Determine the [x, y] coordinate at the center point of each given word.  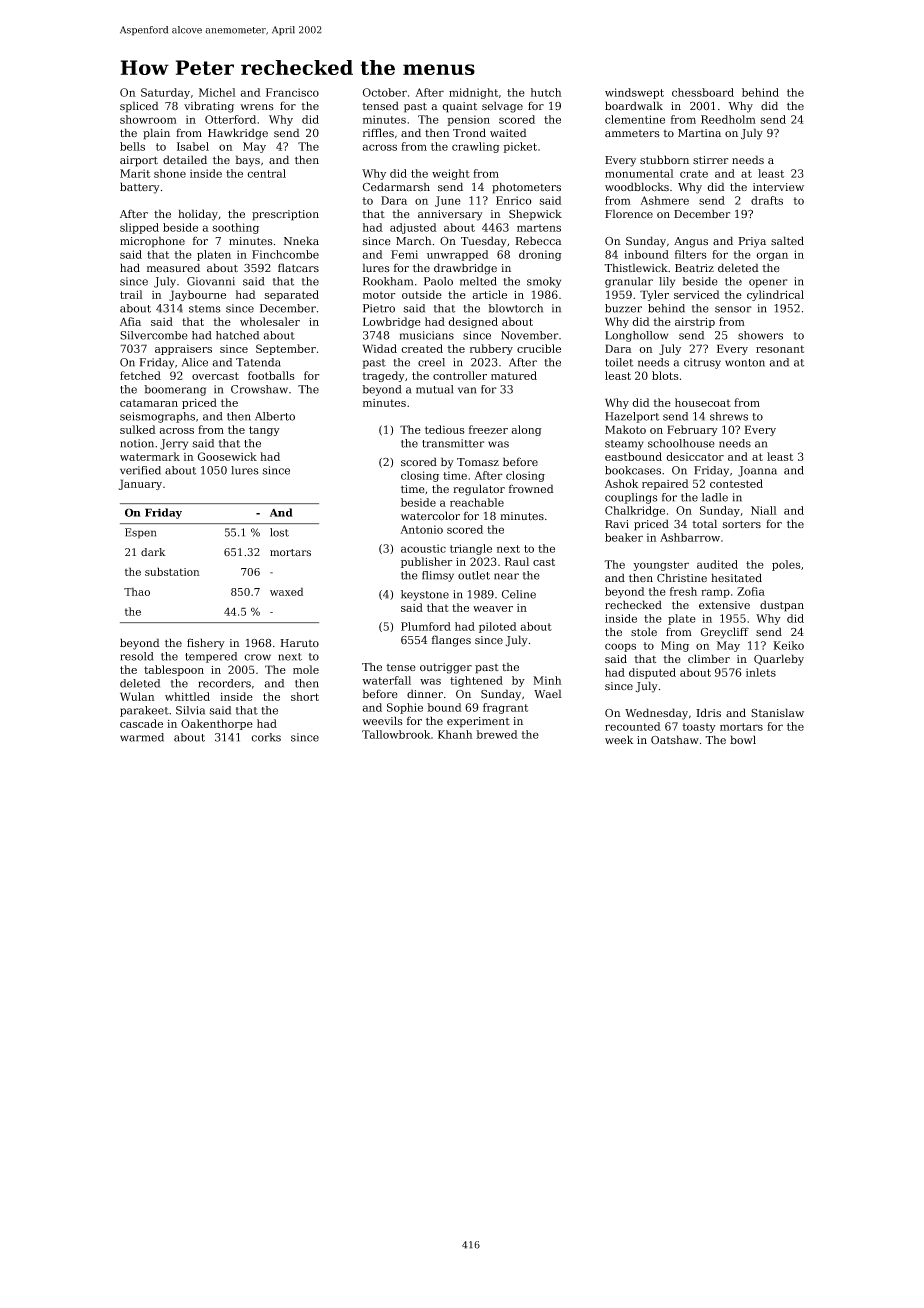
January [140, 484]
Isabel [193, 146]
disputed [652, 673]
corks [266, 737]
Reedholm [728, 119]
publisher [427, 562]
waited [508, 133]
